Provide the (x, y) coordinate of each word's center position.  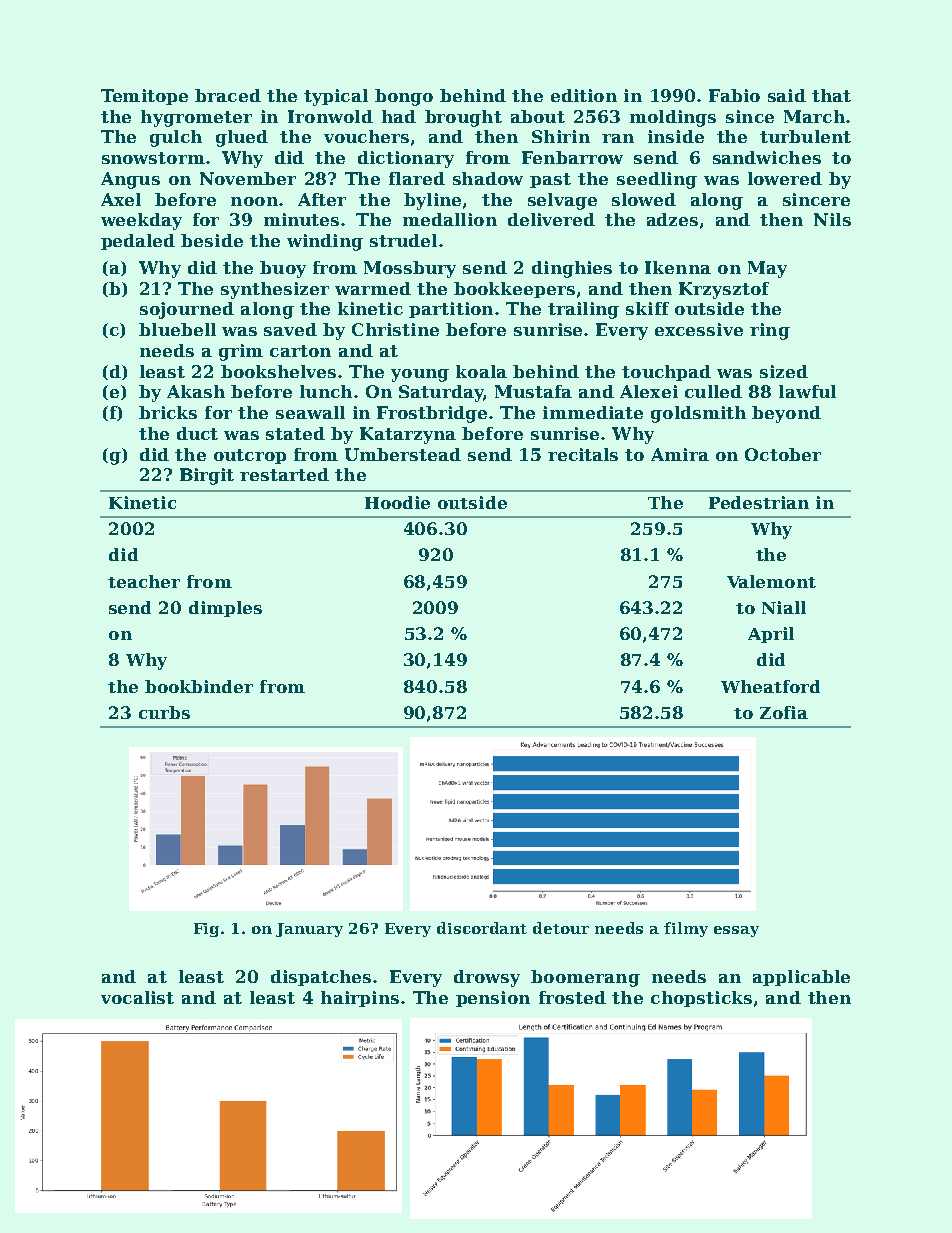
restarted (284, 474)
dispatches (321, 978)
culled (713, 391)
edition (584, 95)
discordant (482, 928)
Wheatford (770, 686)
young (420, 375)
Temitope (144, 97)
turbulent (805, 136)
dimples (225, 609)
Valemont (771, 581)
